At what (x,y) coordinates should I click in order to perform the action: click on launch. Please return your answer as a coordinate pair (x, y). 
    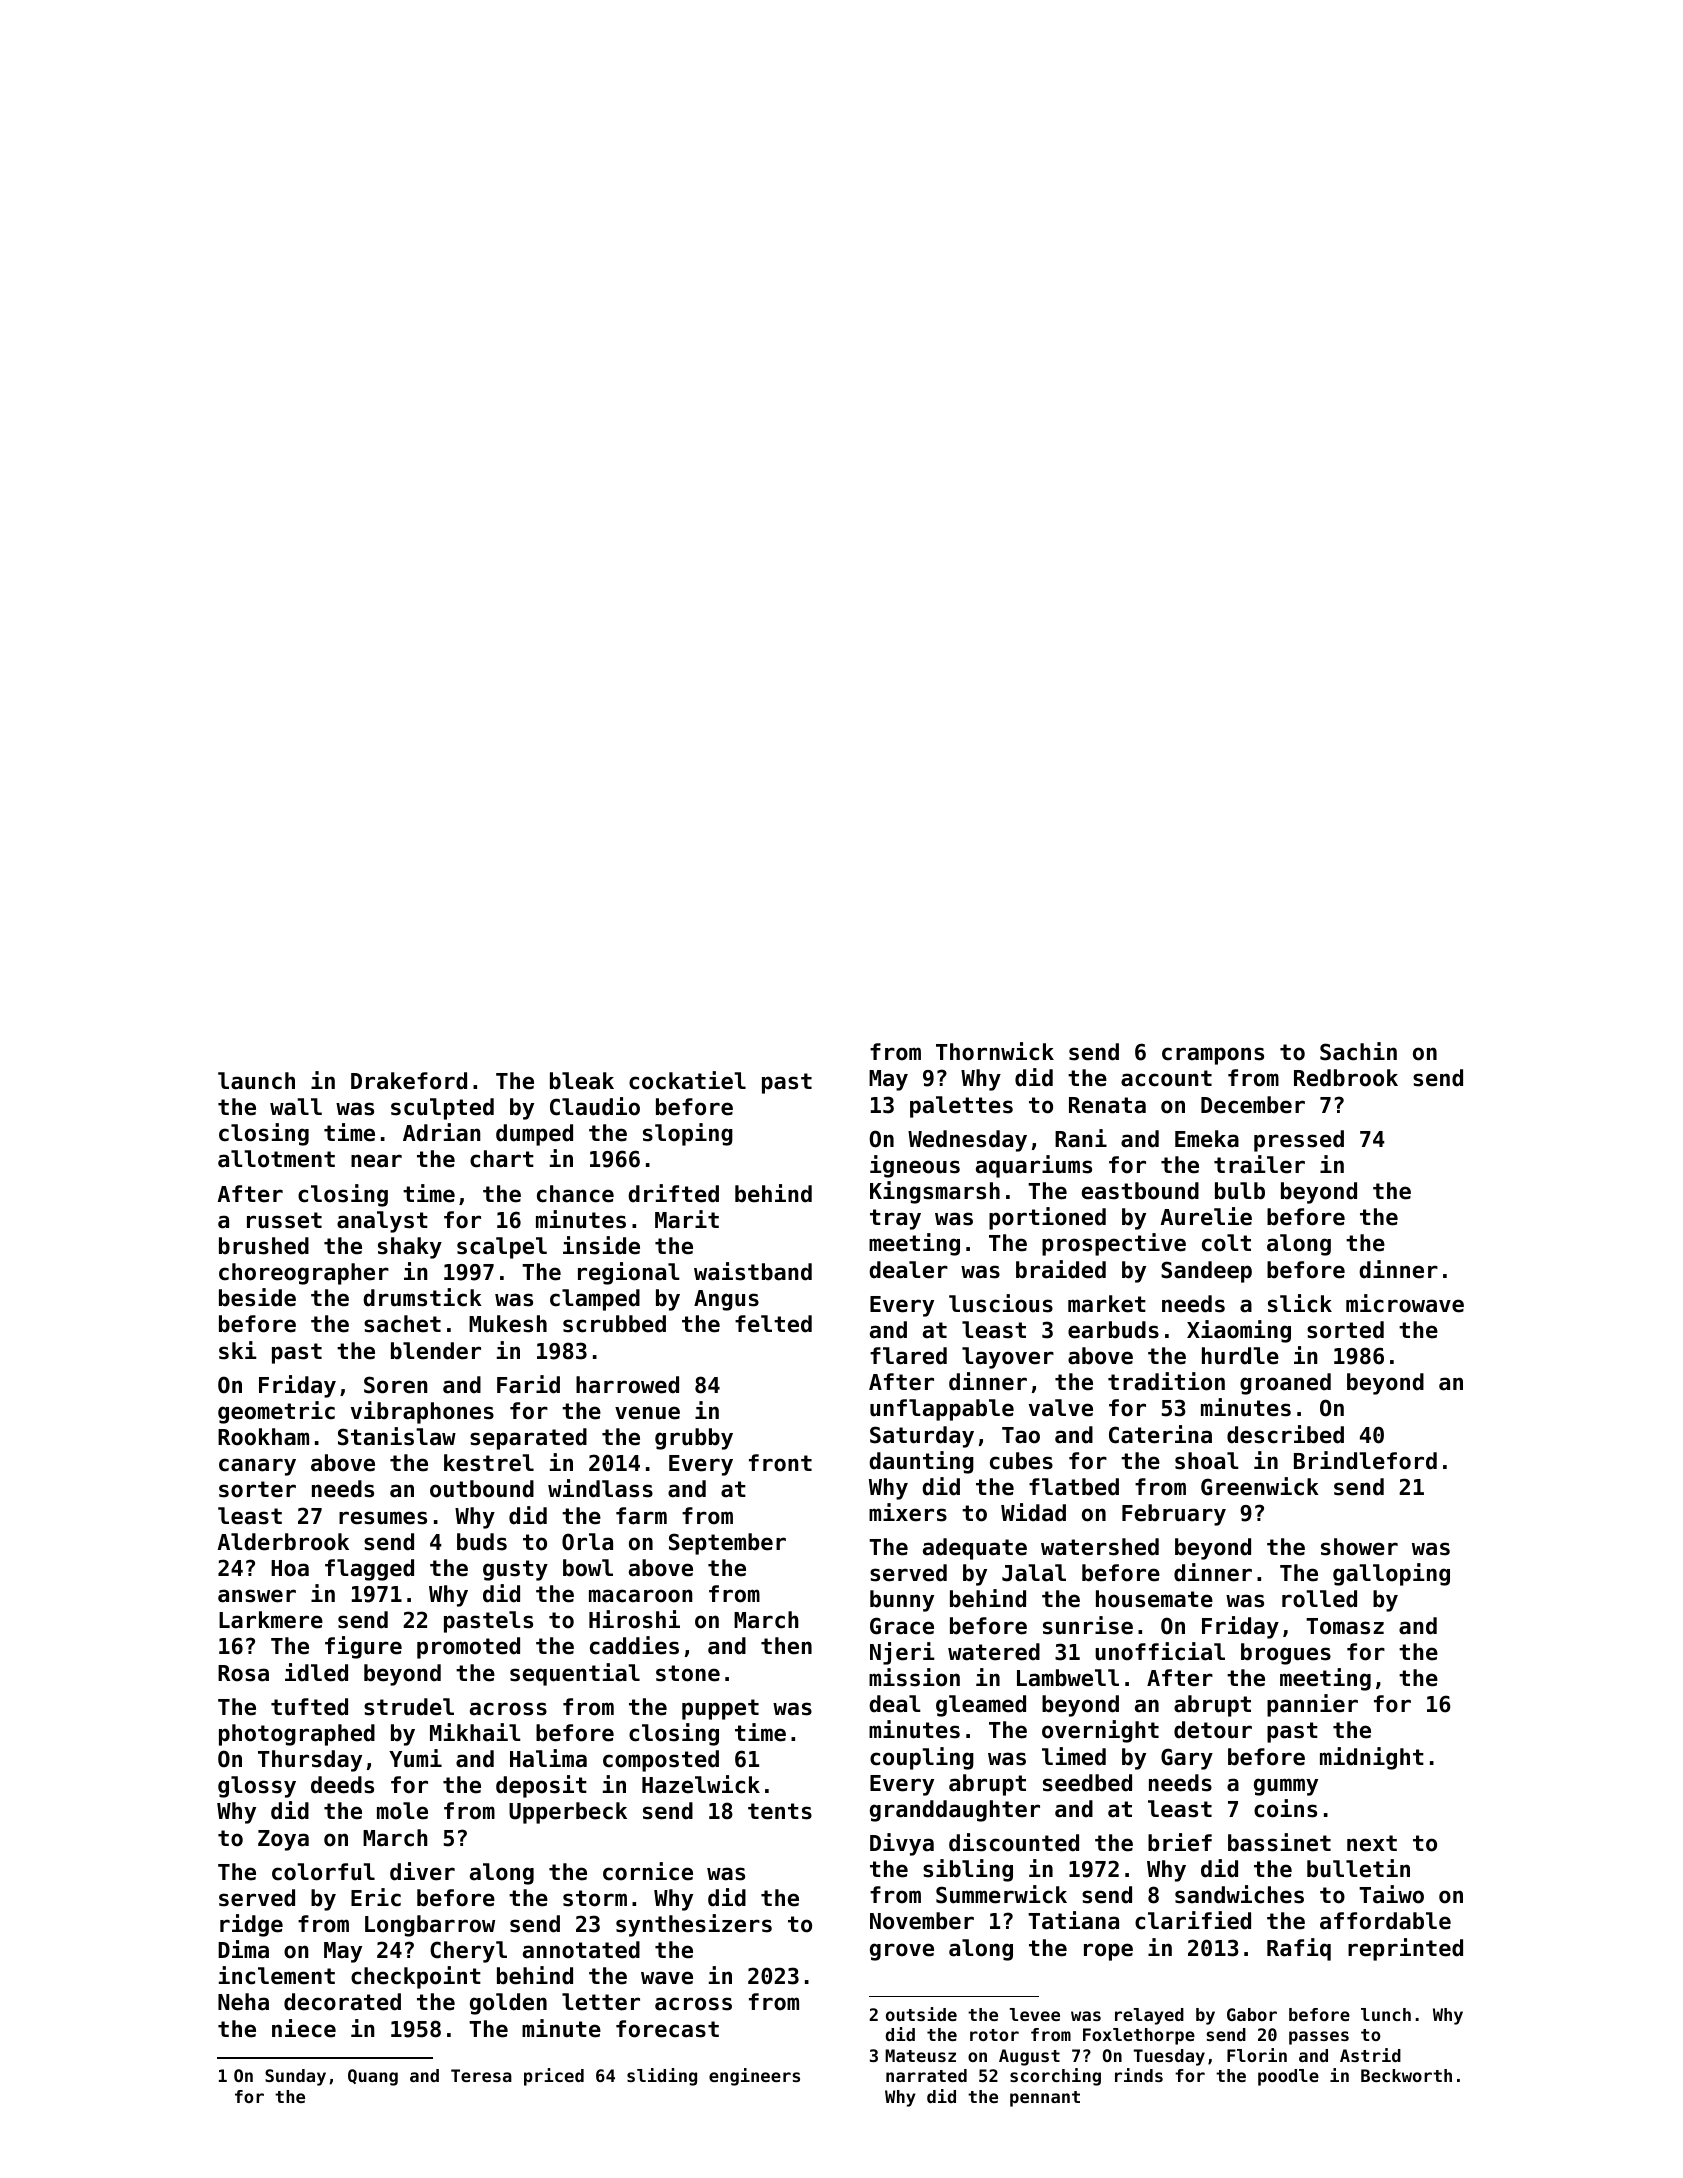
    Looking at the image, I should click on (256, 1081).
